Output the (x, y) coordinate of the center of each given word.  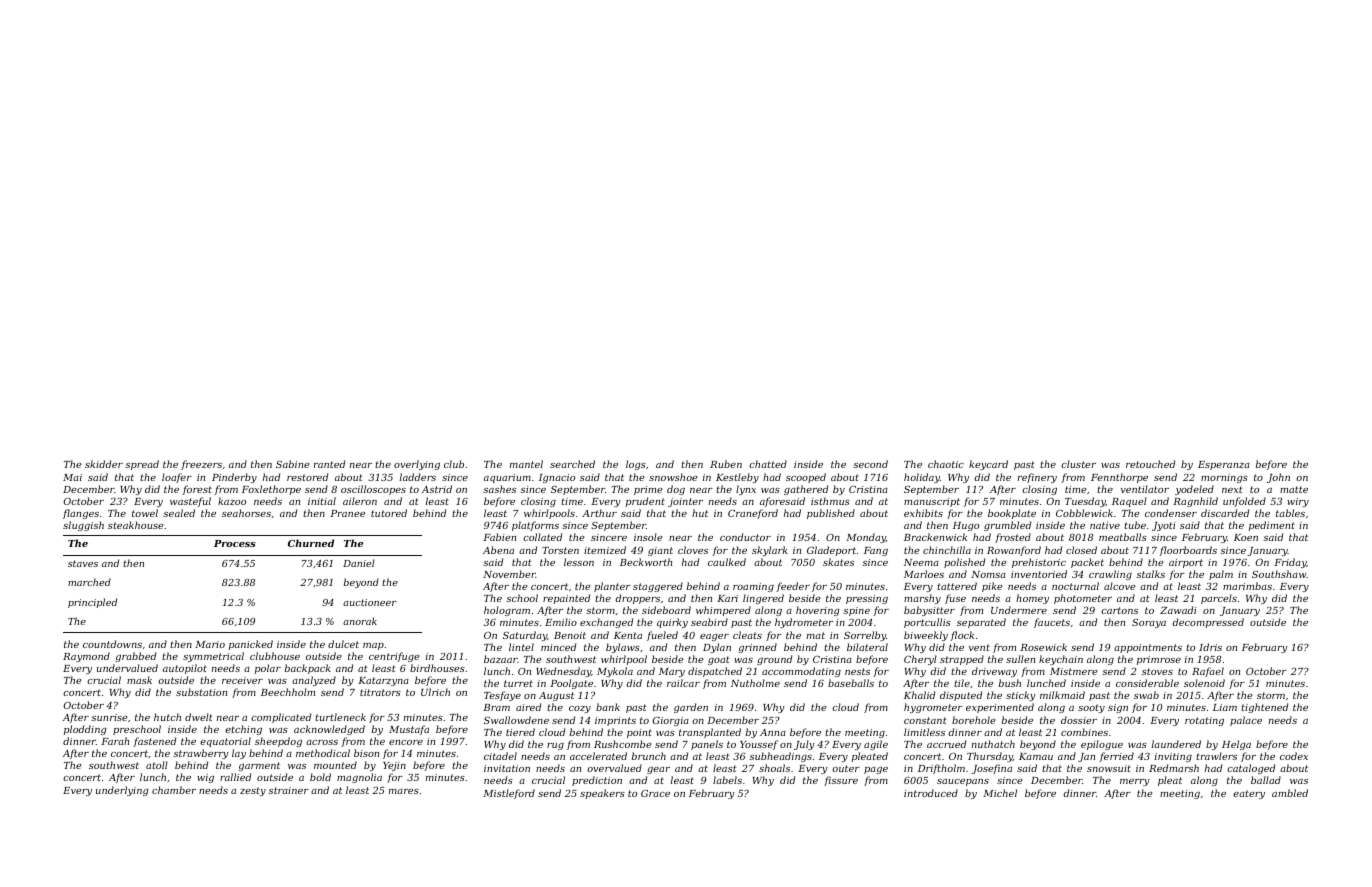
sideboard (666, 610)
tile (962, 683)
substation (201, 692)
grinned (757, 648)
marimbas (1247, 586)
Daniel (359, 563)
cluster (1078, 464)
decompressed (1208, 623)
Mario (210, 644)
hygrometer (933, 708)
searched (572, 464)
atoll (157, 765)
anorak (360, 621)
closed (1081, 550)
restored (307, 477)
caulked (727, 562)
